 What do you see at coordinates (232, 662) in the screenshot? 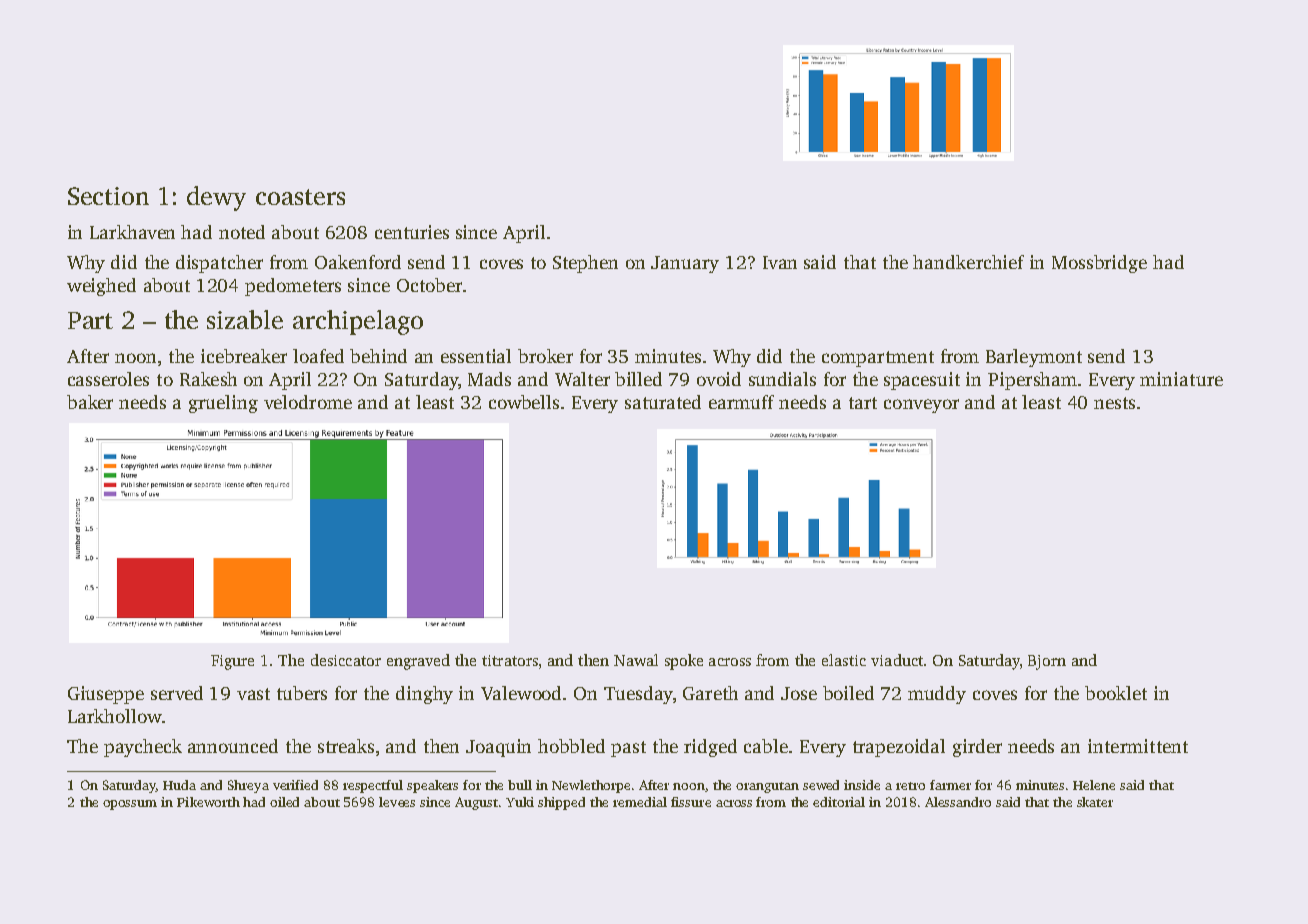
I see `Figure` at bounding box center [232, 662].
